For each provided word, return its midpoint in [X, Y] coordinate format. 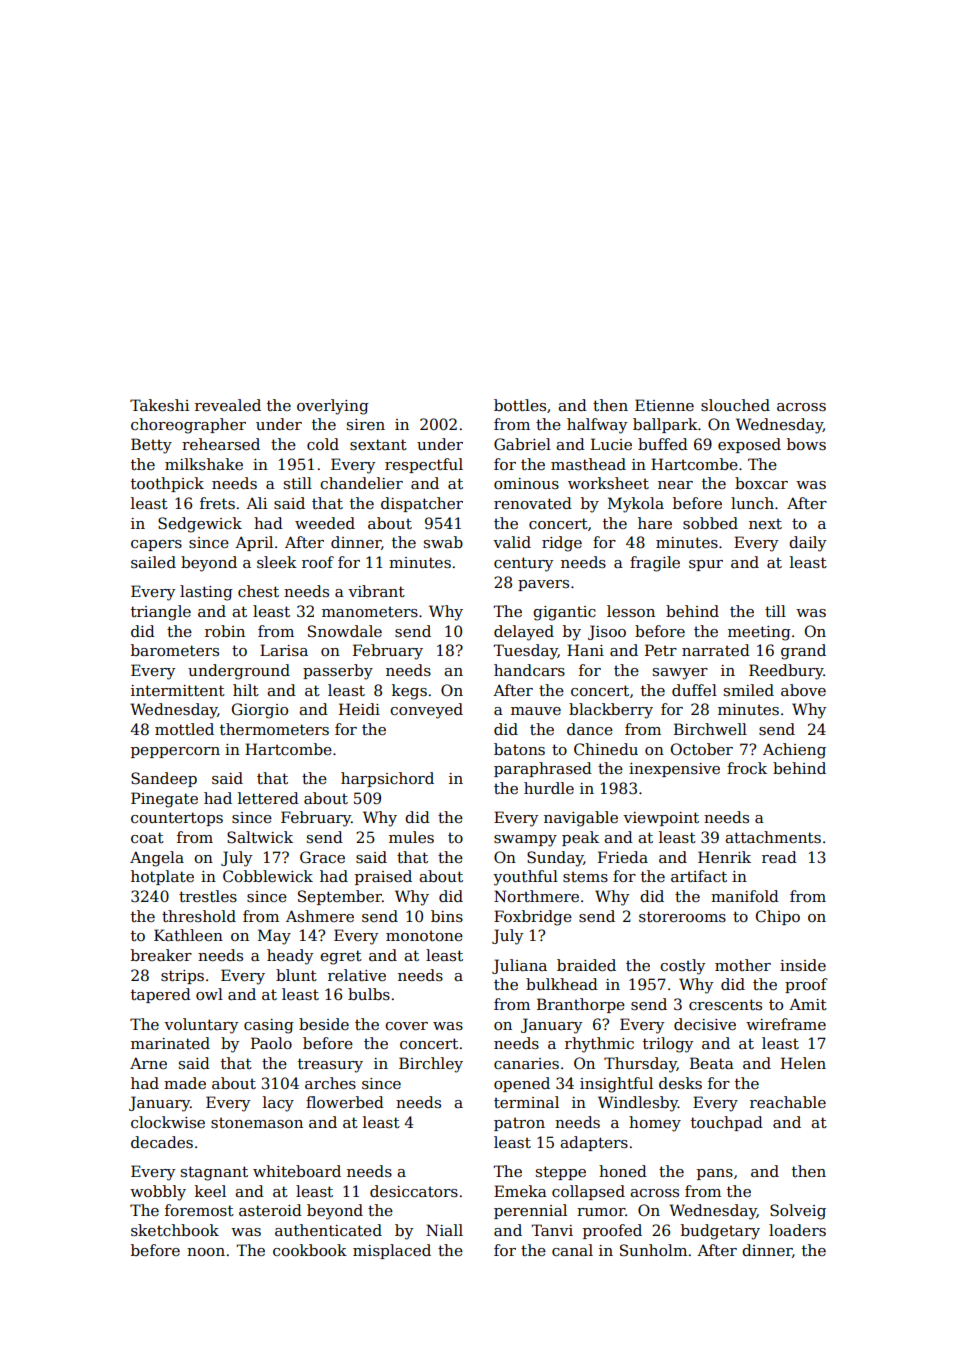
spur [706, 565]
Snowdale [345, 631]
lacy [278, 1104]
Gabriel [522, 444]
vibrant [376, 591]
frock [747, 768]
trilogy [668, 1045]
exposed [749, 445]
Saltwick [260, 837]
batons [519, 749]
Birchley [431, 1065]
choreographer [188, 426]
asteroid [270, 1210]
